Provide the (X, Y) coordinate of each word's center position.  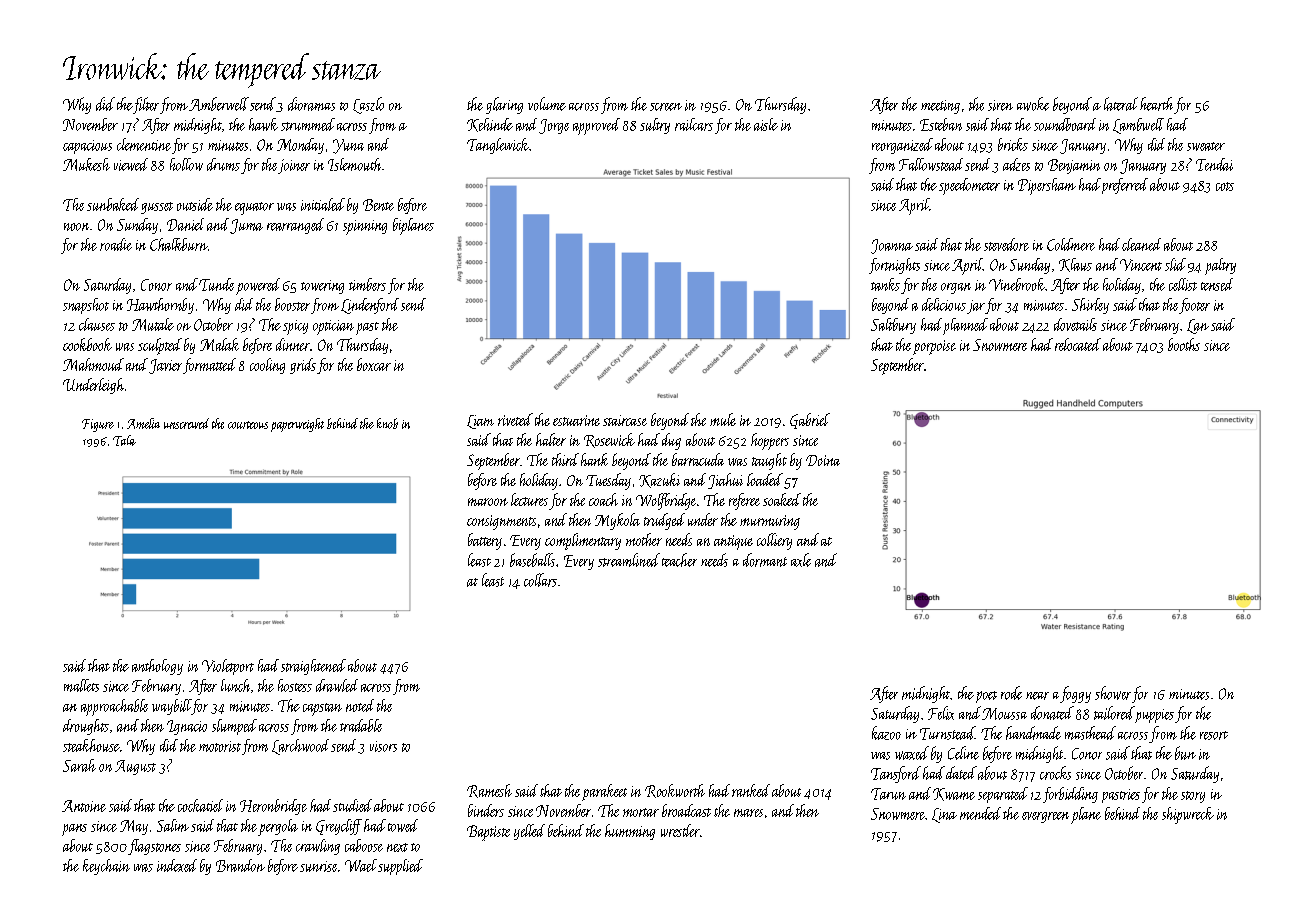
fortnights (894, 266)
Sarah (79, 765)
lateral (1121, 104)
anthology (157, 667)
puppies (1154, 716)
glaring (504, 105)
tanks (885, 284)
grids (303, 366)
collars (540, 580)
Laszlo (368, 105)
